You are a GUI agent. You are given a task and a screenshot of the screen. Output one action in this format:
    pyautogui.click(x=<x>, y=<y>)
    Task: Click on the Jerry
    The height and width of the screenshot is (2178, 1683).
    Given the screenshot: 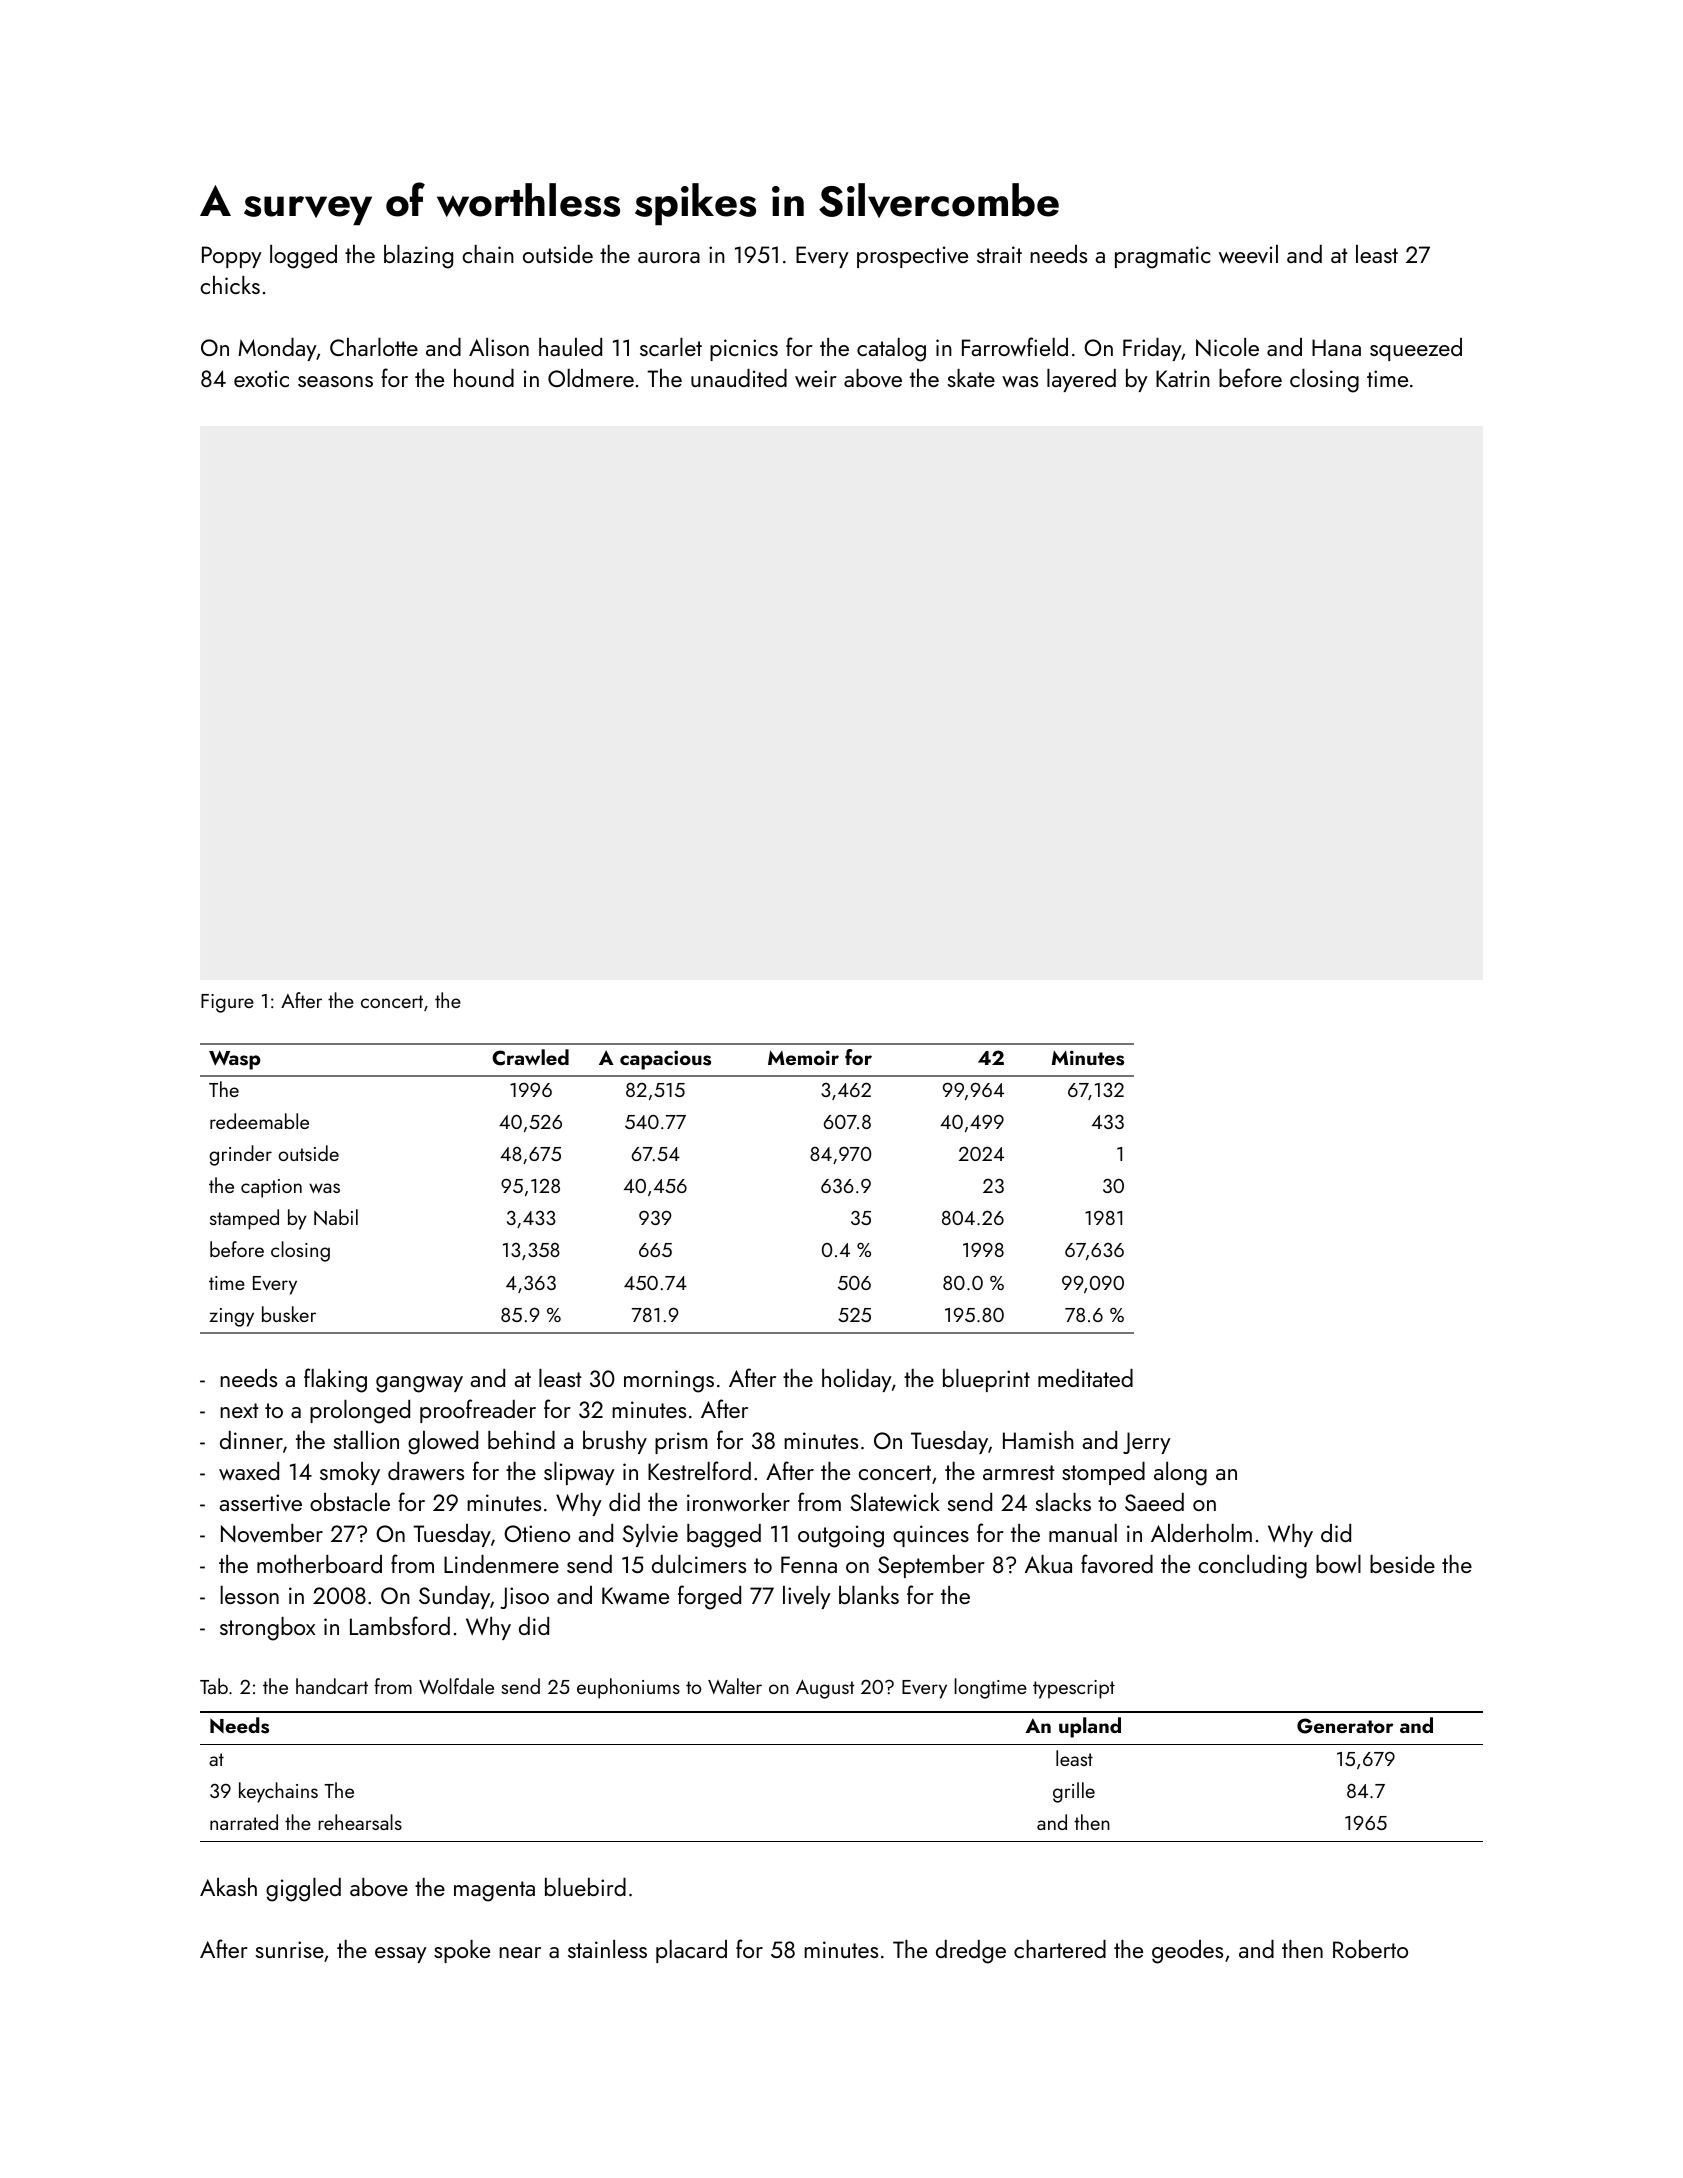 What is the action you would take?
    pyautogui.click(x=1147, y=1443)
